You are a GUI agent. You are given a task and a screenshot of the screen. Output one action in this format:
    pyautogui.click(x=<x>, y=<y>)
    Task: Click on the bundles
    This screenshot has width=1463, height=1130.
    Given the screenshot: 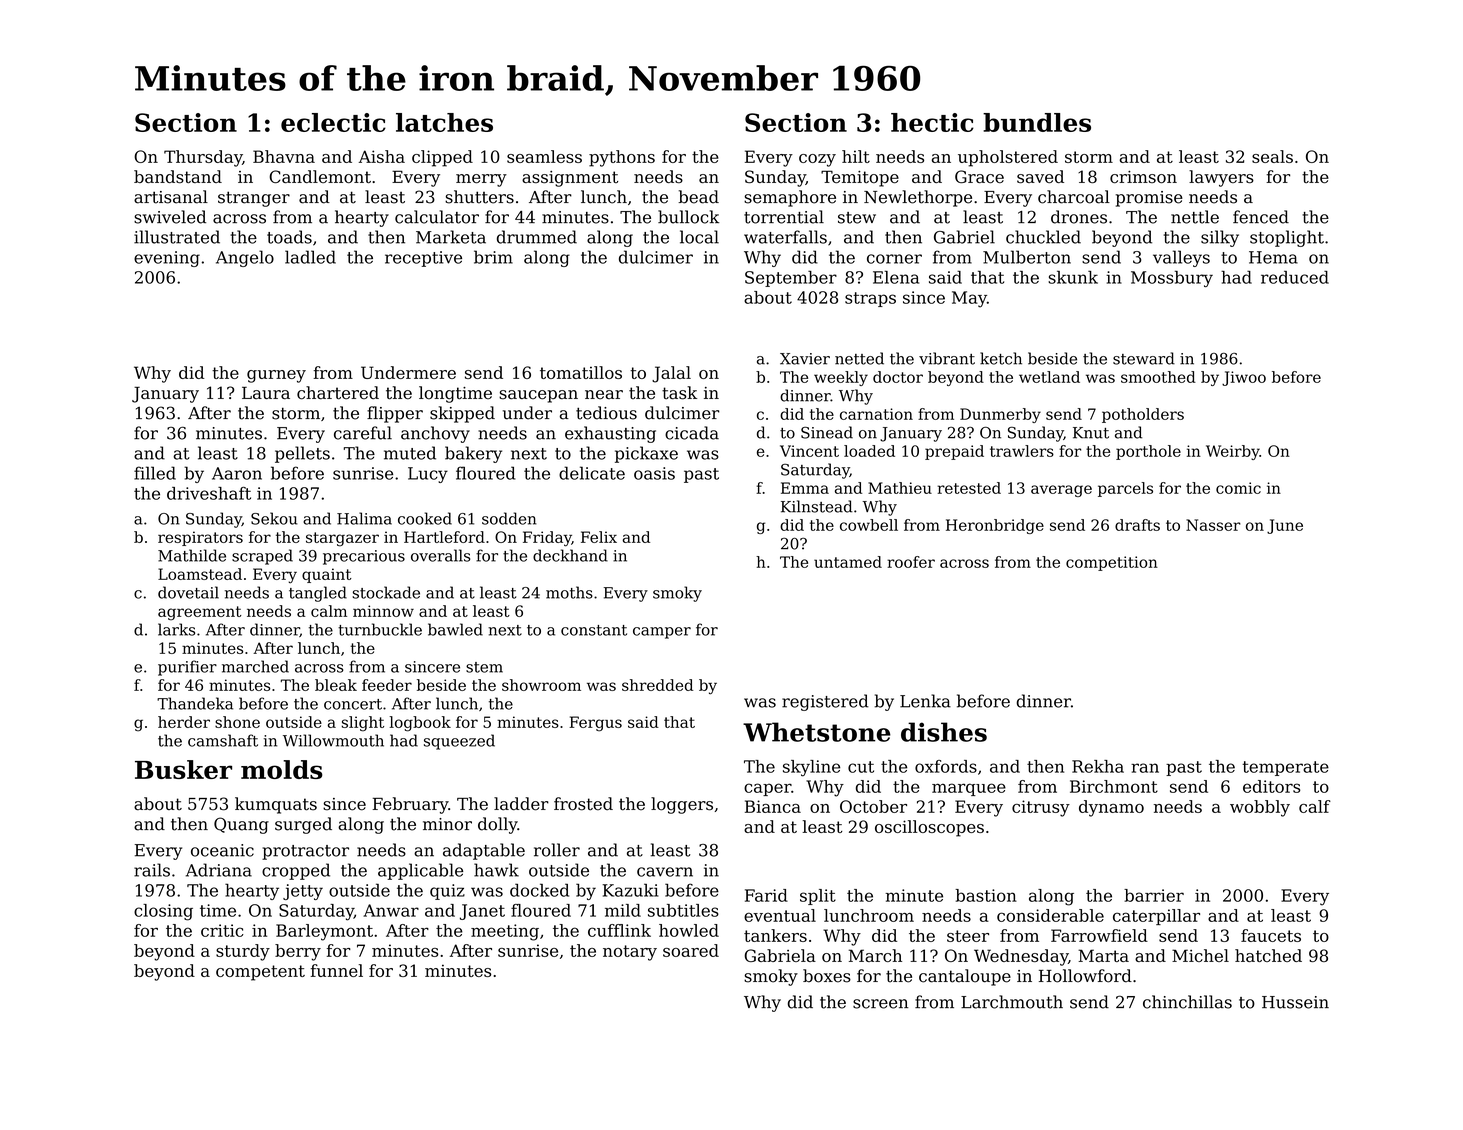 What is the action you would take?
    pyautogui.click(x=1037, y=122)
